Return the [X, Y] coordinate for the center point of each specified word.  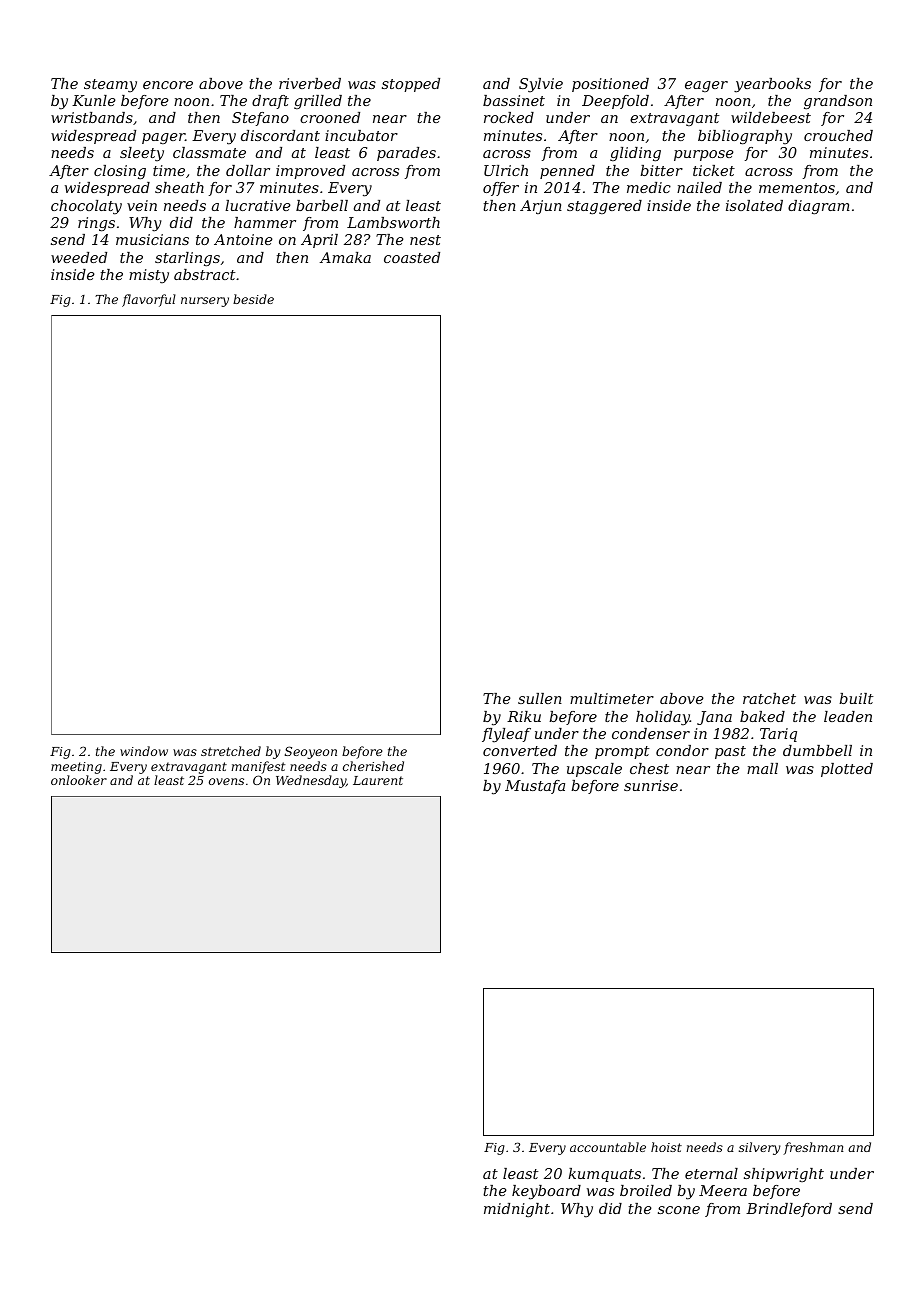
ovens [226, 781]
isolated [754, 205]
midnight [517, 1210]
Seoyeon [311, 752]
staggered [604, 207]
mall [762, 768]
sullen [540, 698]
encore [168, 85]
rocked [509, 117]
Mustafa [535, 787]
